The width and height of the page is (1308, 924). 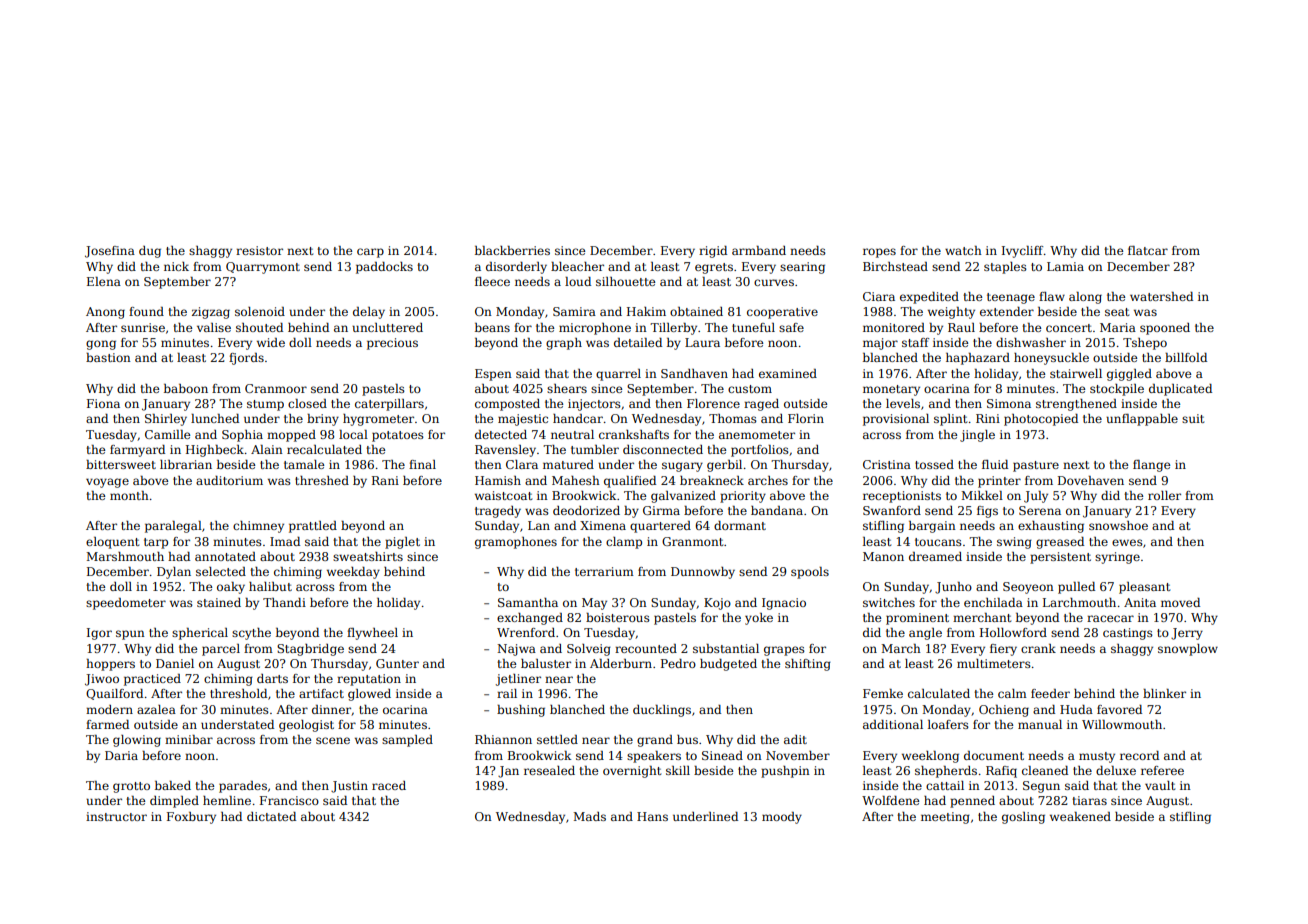 I want to click on watershed, so click(x=1161, y=296).
